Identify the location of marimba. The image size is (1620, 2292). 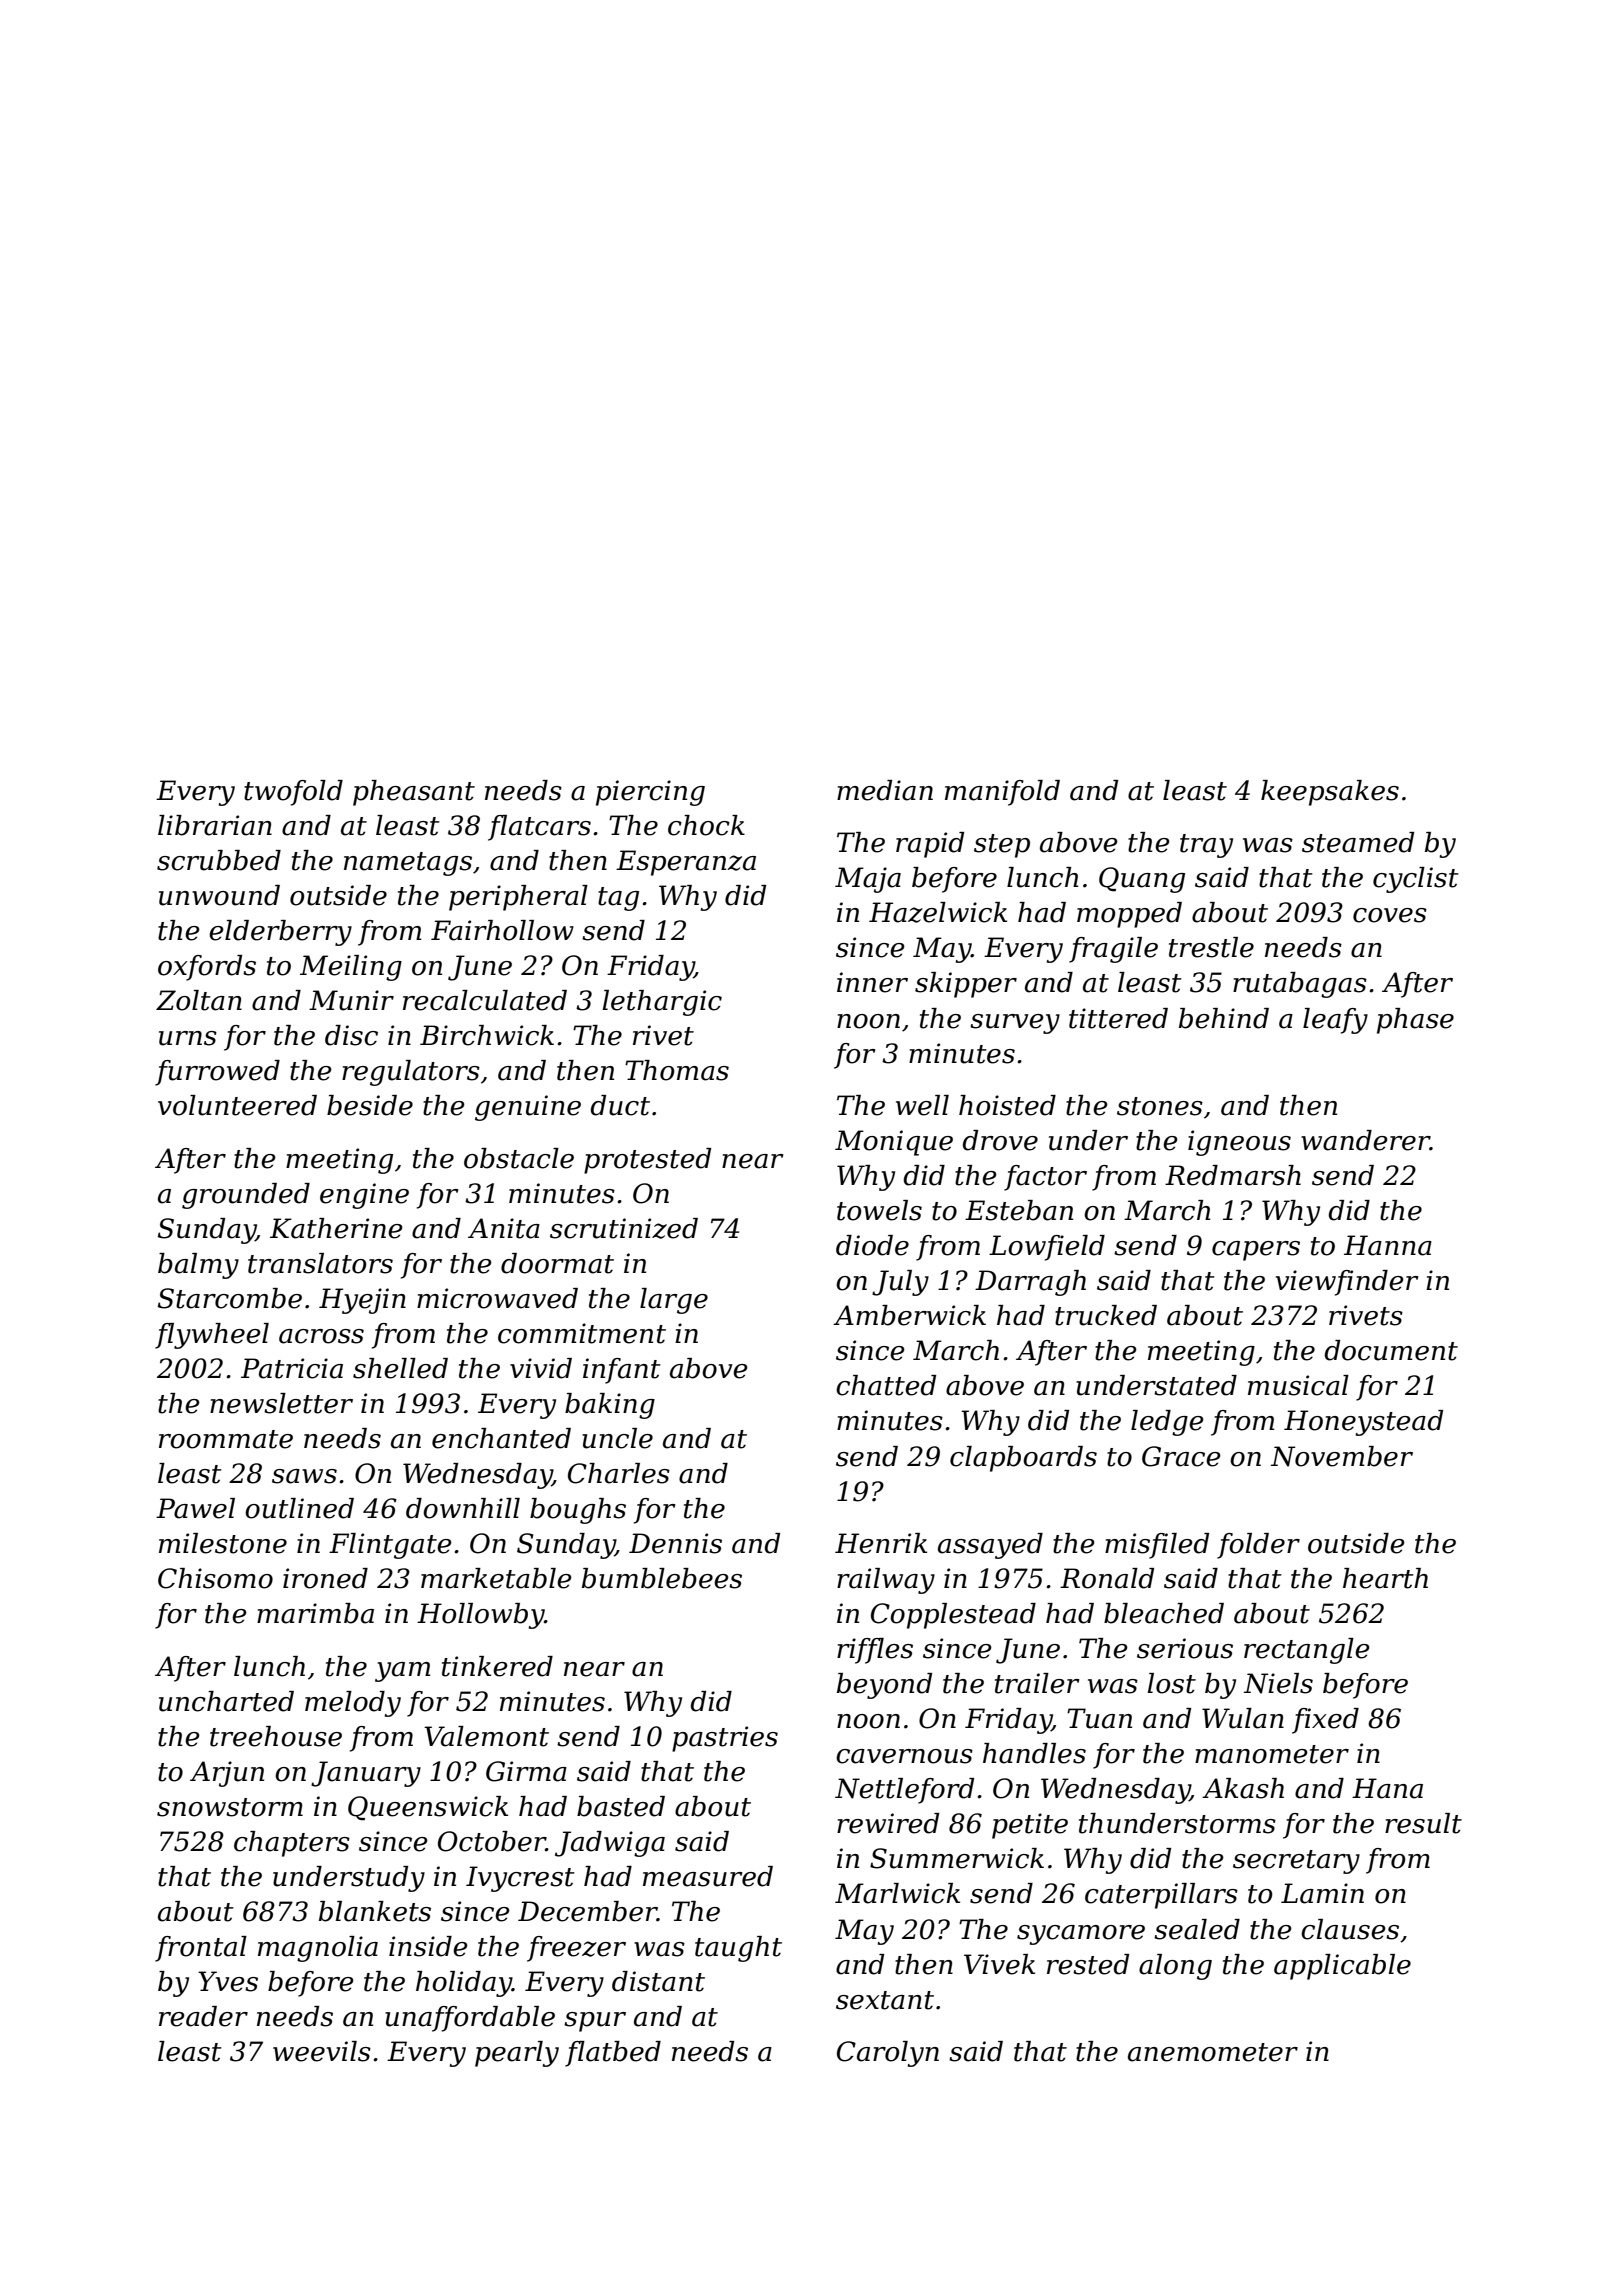
(315, 1613).
